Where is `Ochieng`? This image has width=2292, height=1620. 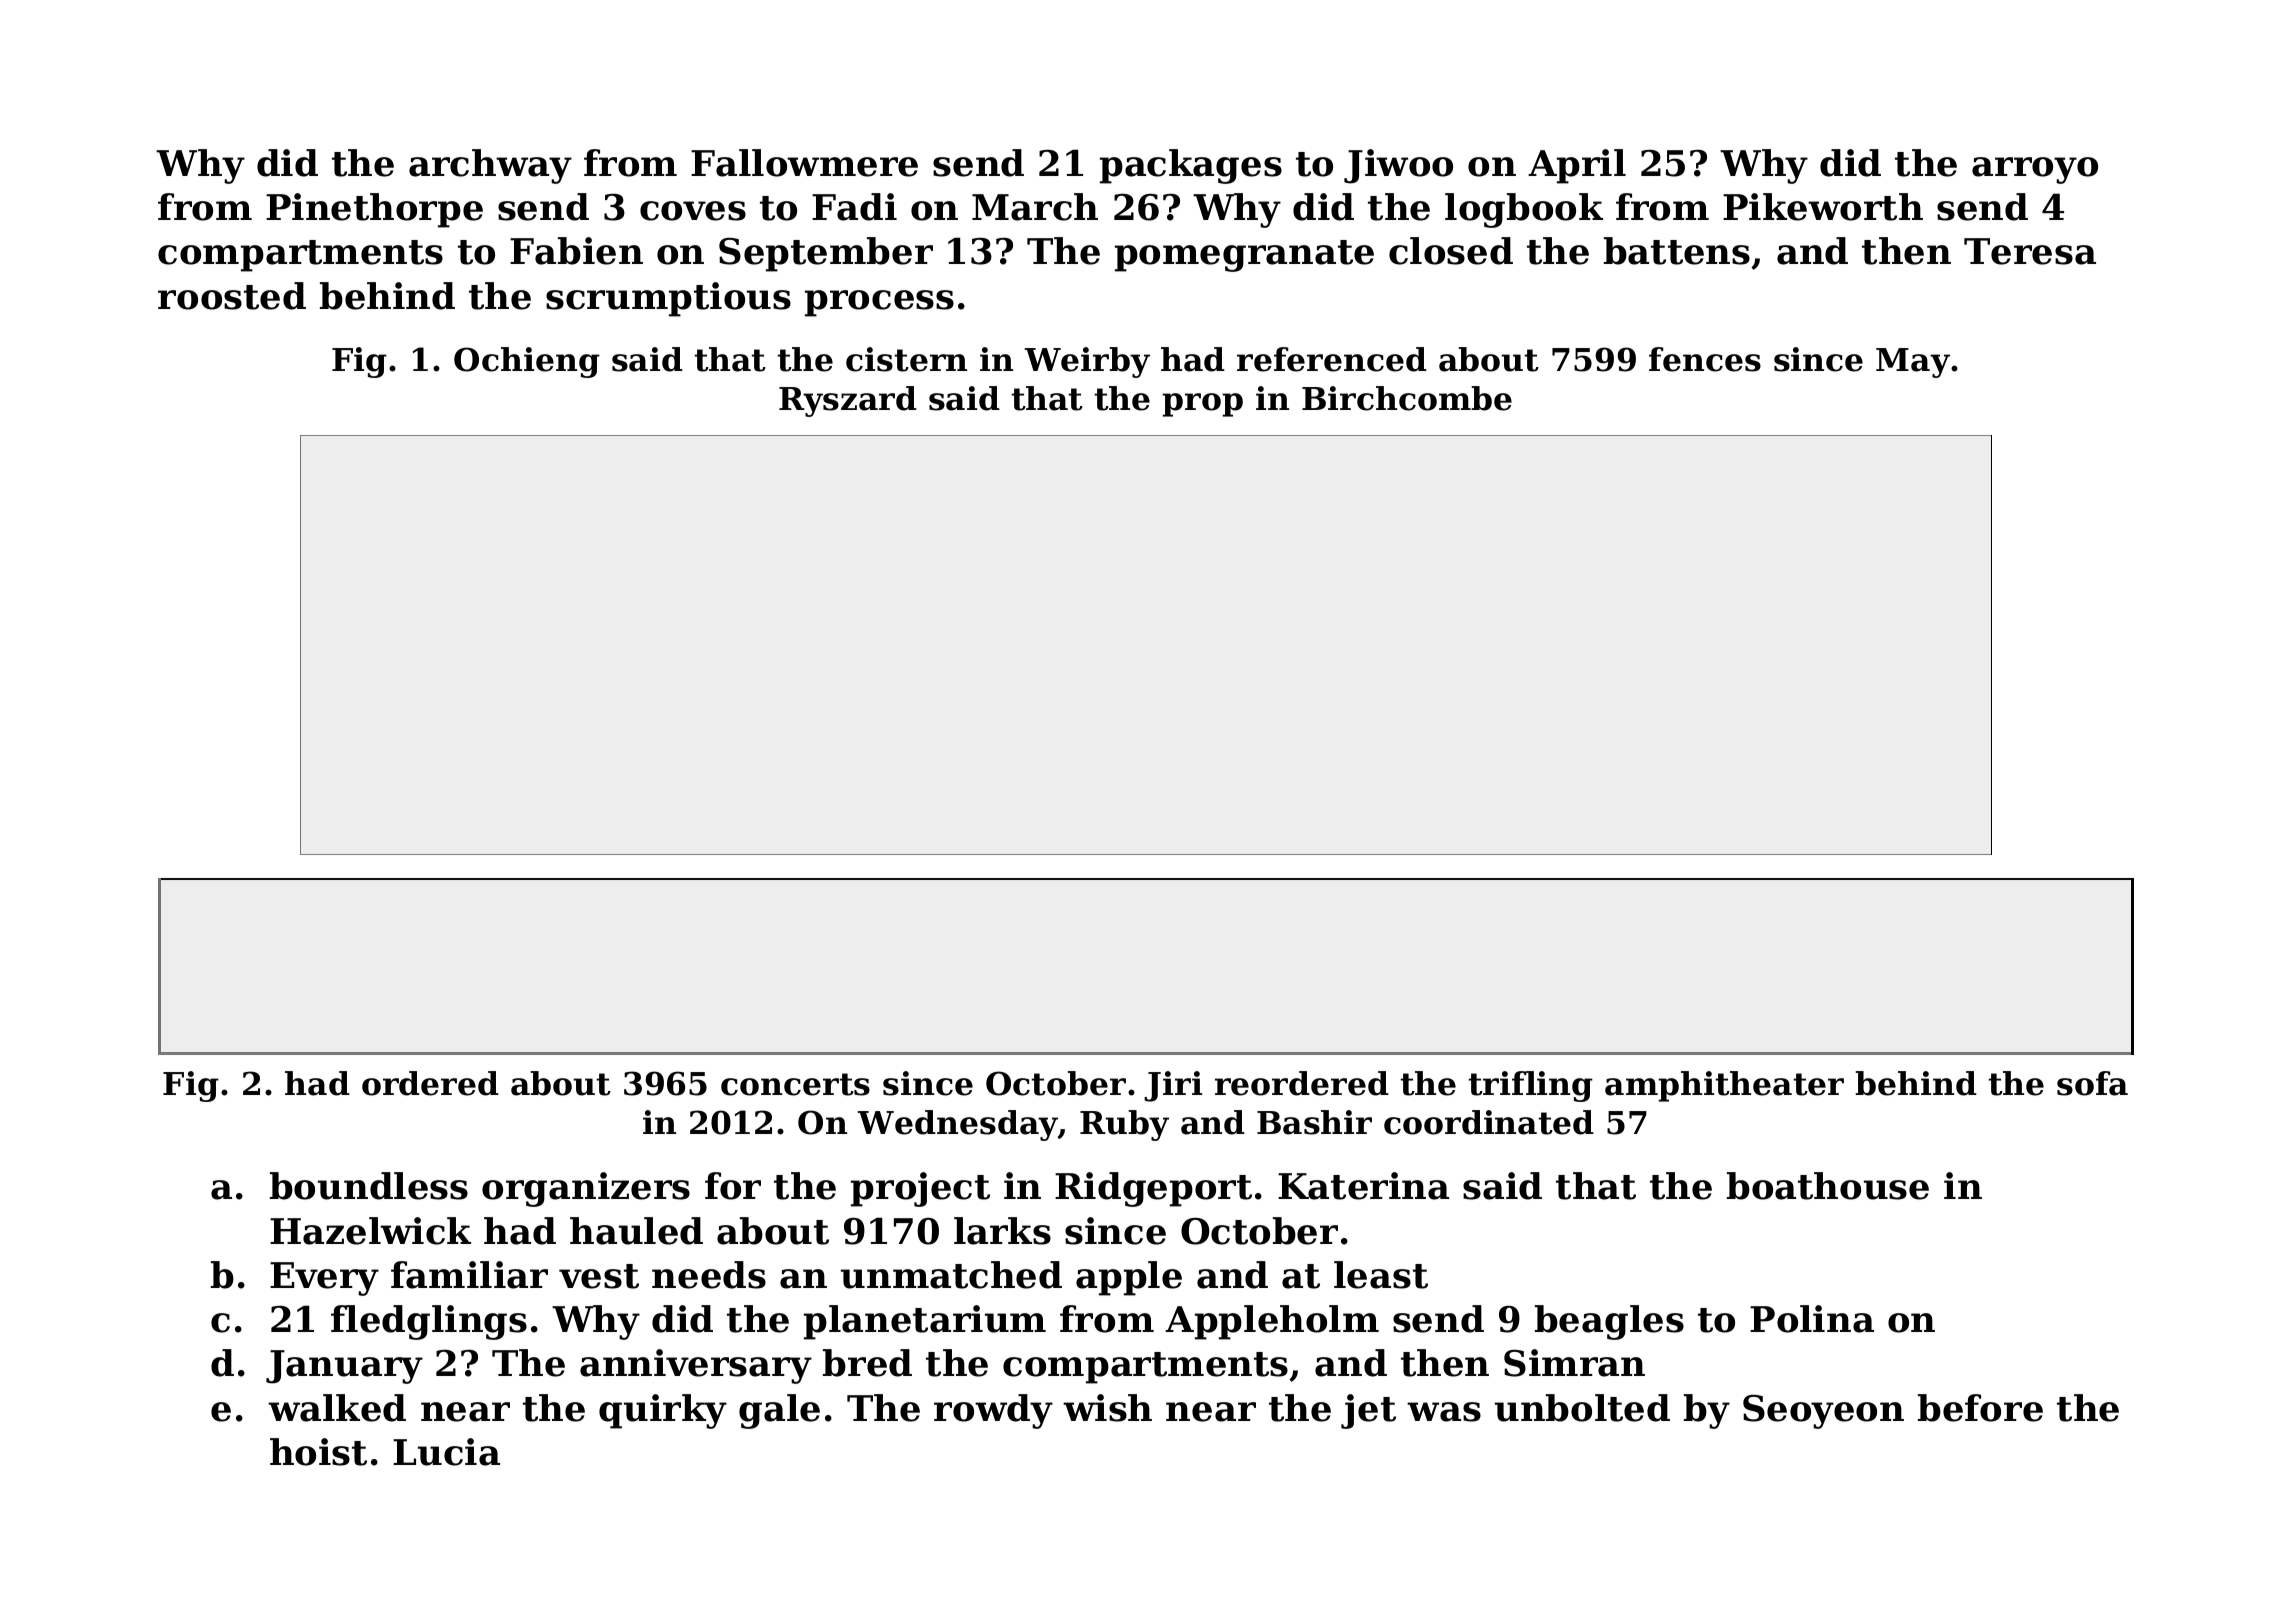 Ochieng is located at coordinates (527, 362).
